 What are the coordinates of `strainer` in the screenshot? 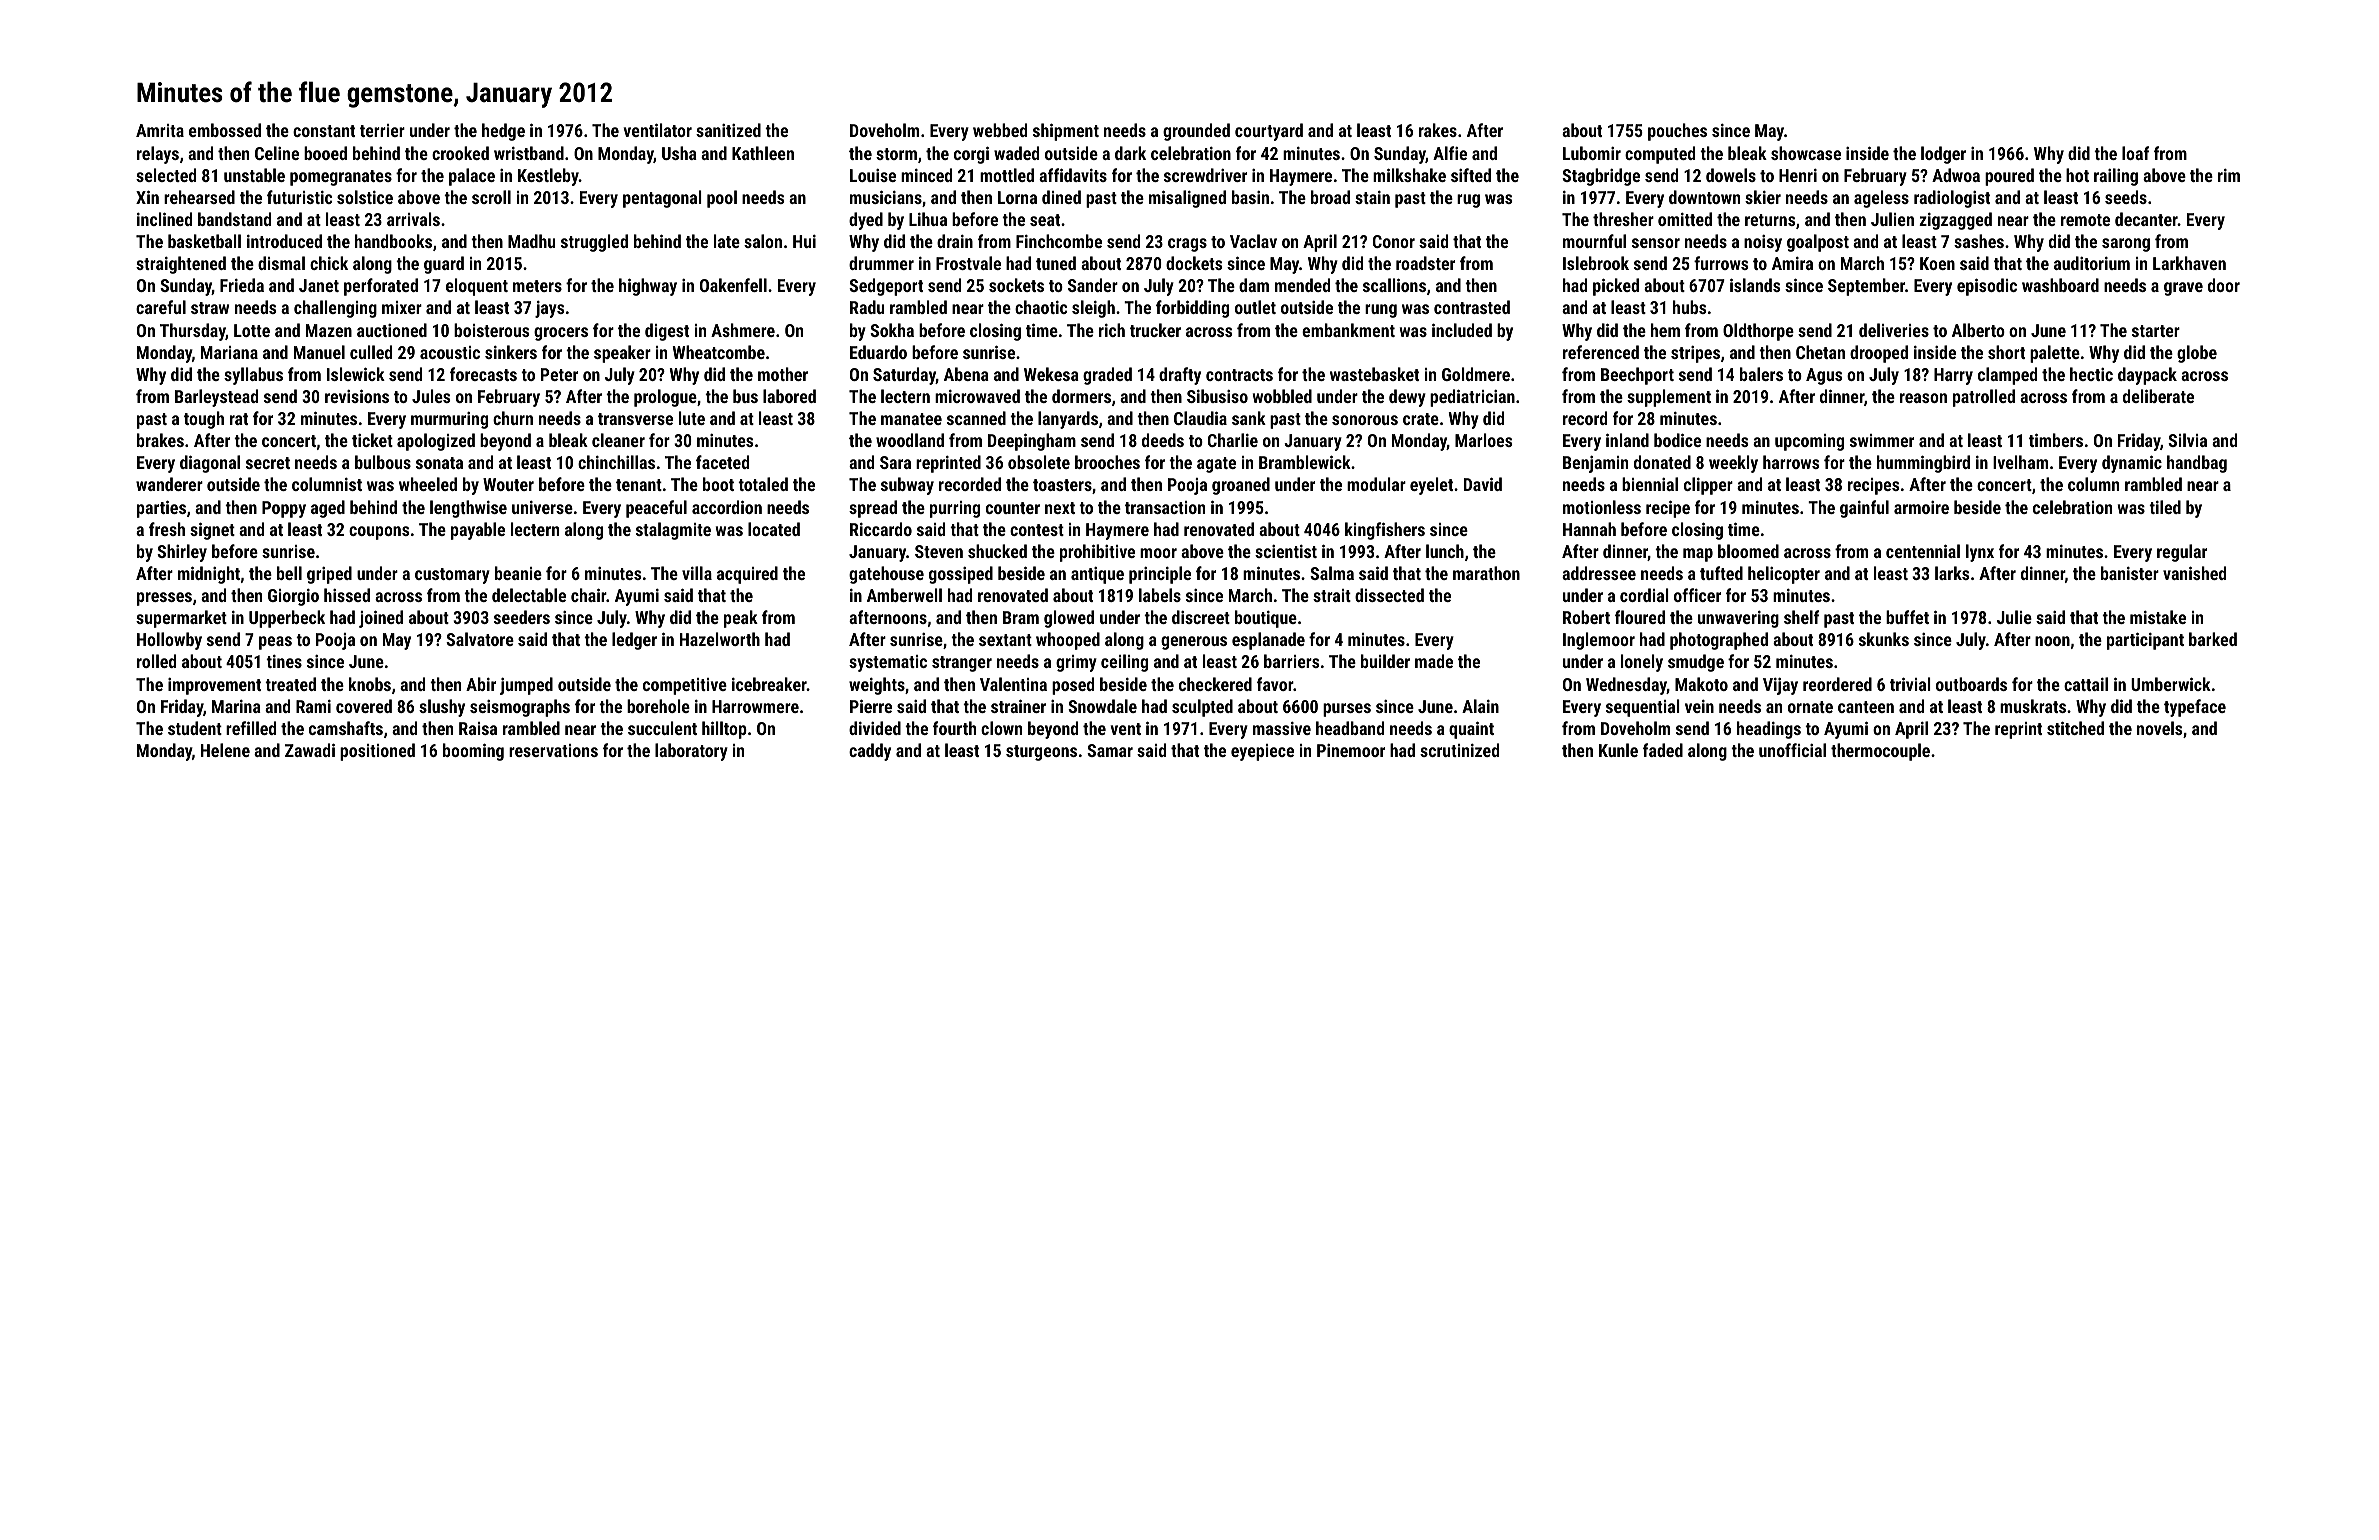 It's located at (1018, 706).
